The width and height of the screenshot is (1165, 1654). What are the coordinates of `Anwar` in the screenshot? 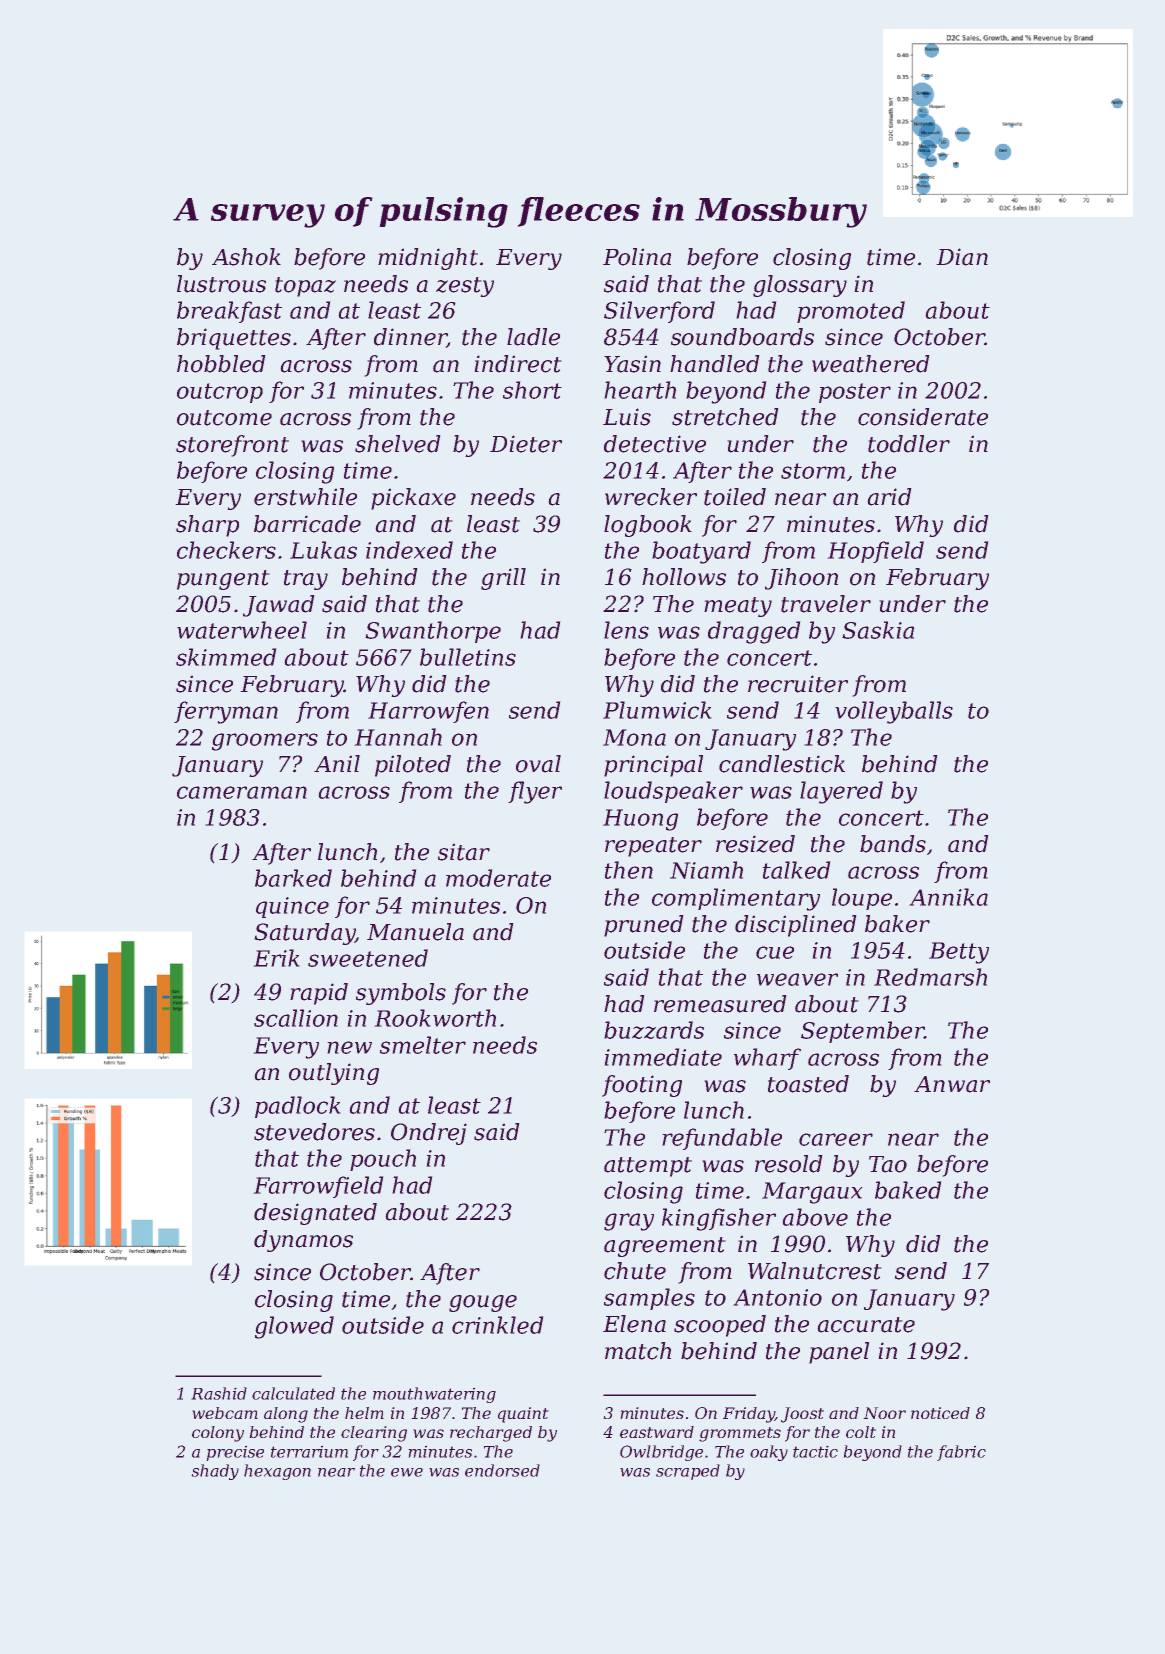 It's located at (952, 1084).
